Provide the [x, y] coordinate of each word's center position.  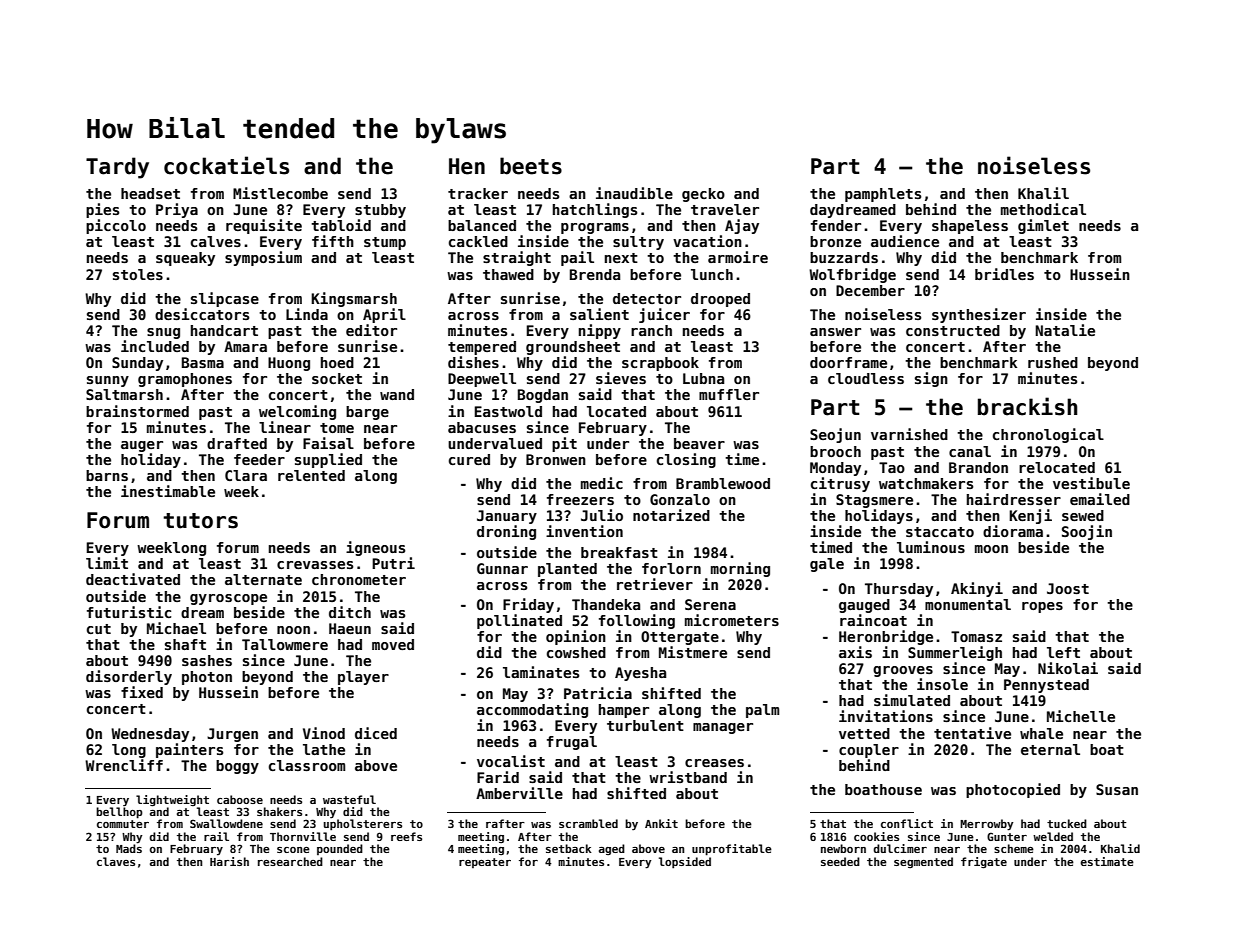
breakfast [619, 552]
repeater [485, 863]
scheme [1014, 848]
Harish [229, 861]
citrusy [840, 484]
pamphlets [883, 195]
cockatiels [226, 165]
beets [531, 166]
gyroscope [228, 599]
